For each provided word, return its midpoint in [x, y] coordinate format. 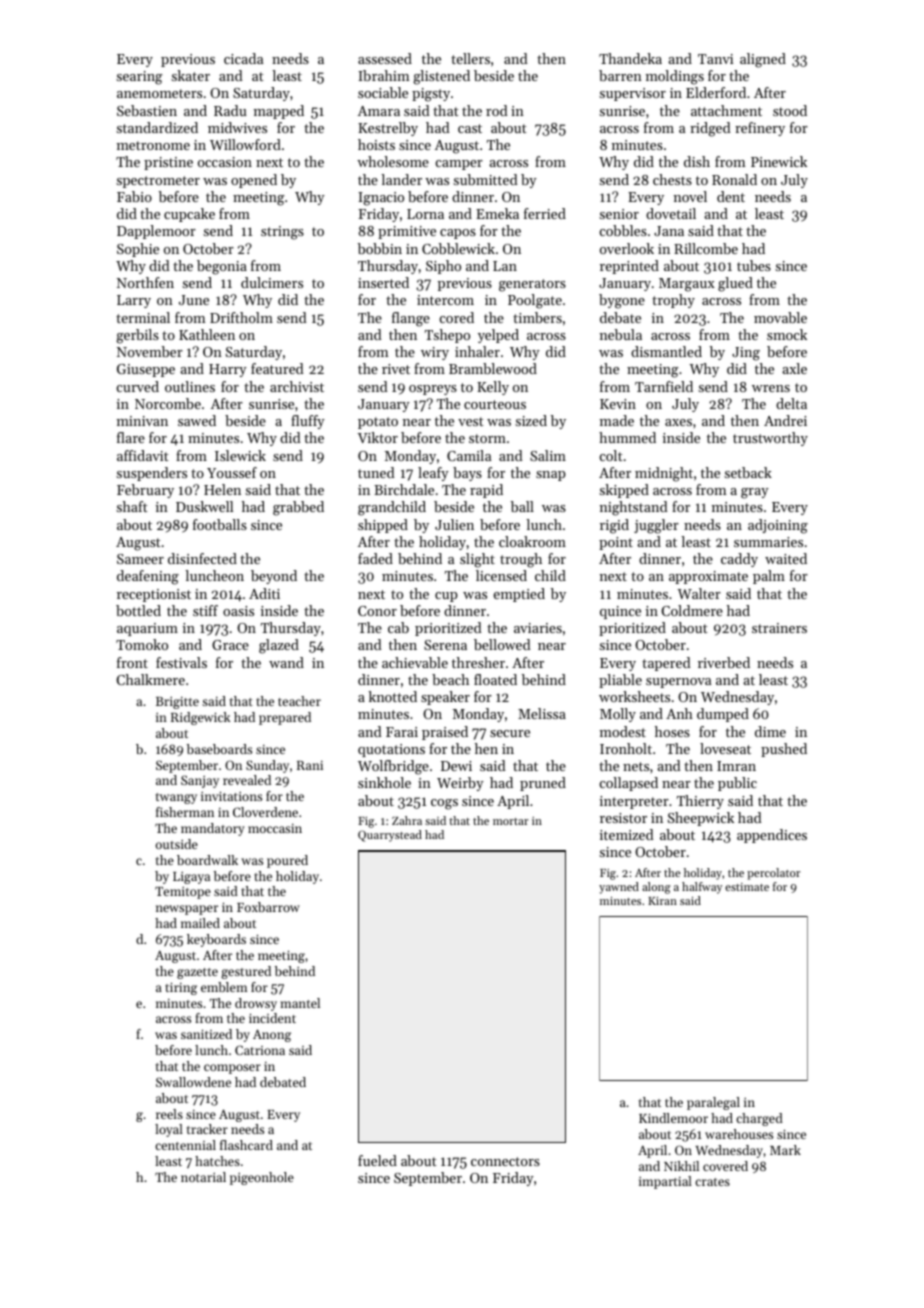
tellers [470, 58]
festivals [181, 662]
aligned [763, 60]
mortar [510, 821]
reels [169, 1114]
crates [712, 1182]
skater [191, 75]
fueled [377, 1160]
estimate [747, 887]
